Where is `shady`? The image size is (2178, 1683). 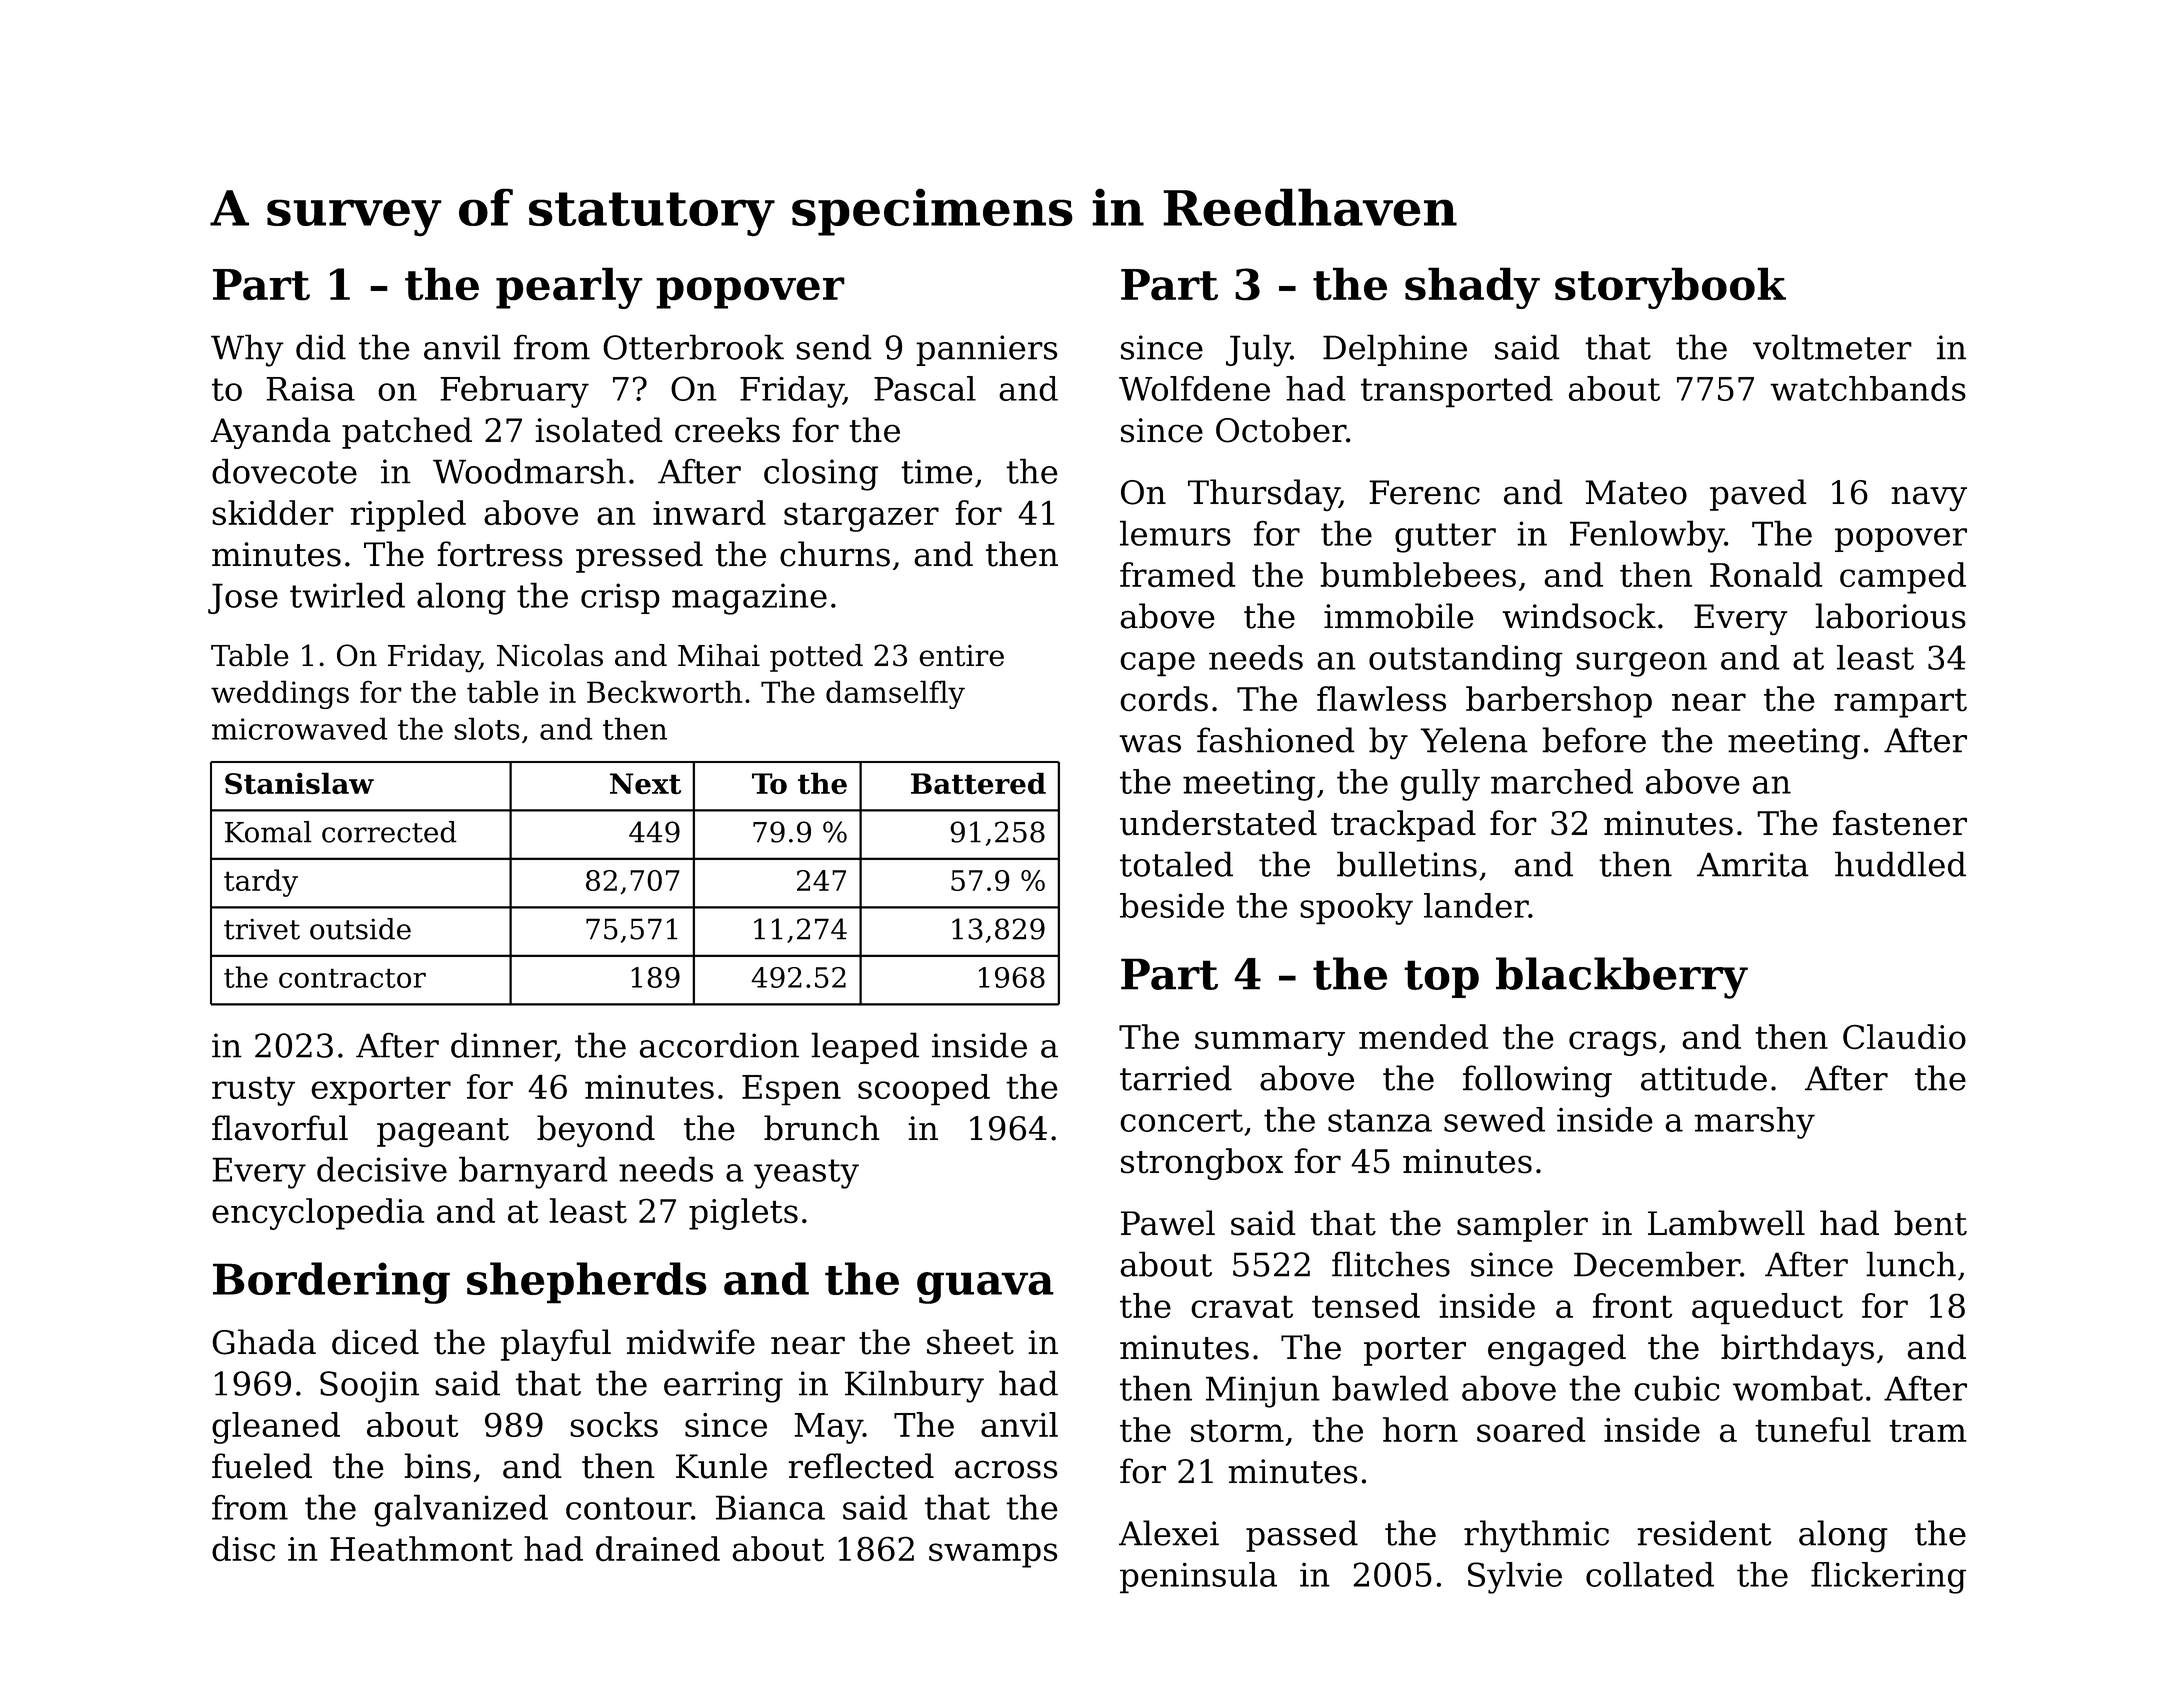 shady is located at coordinates (1472, 288).
